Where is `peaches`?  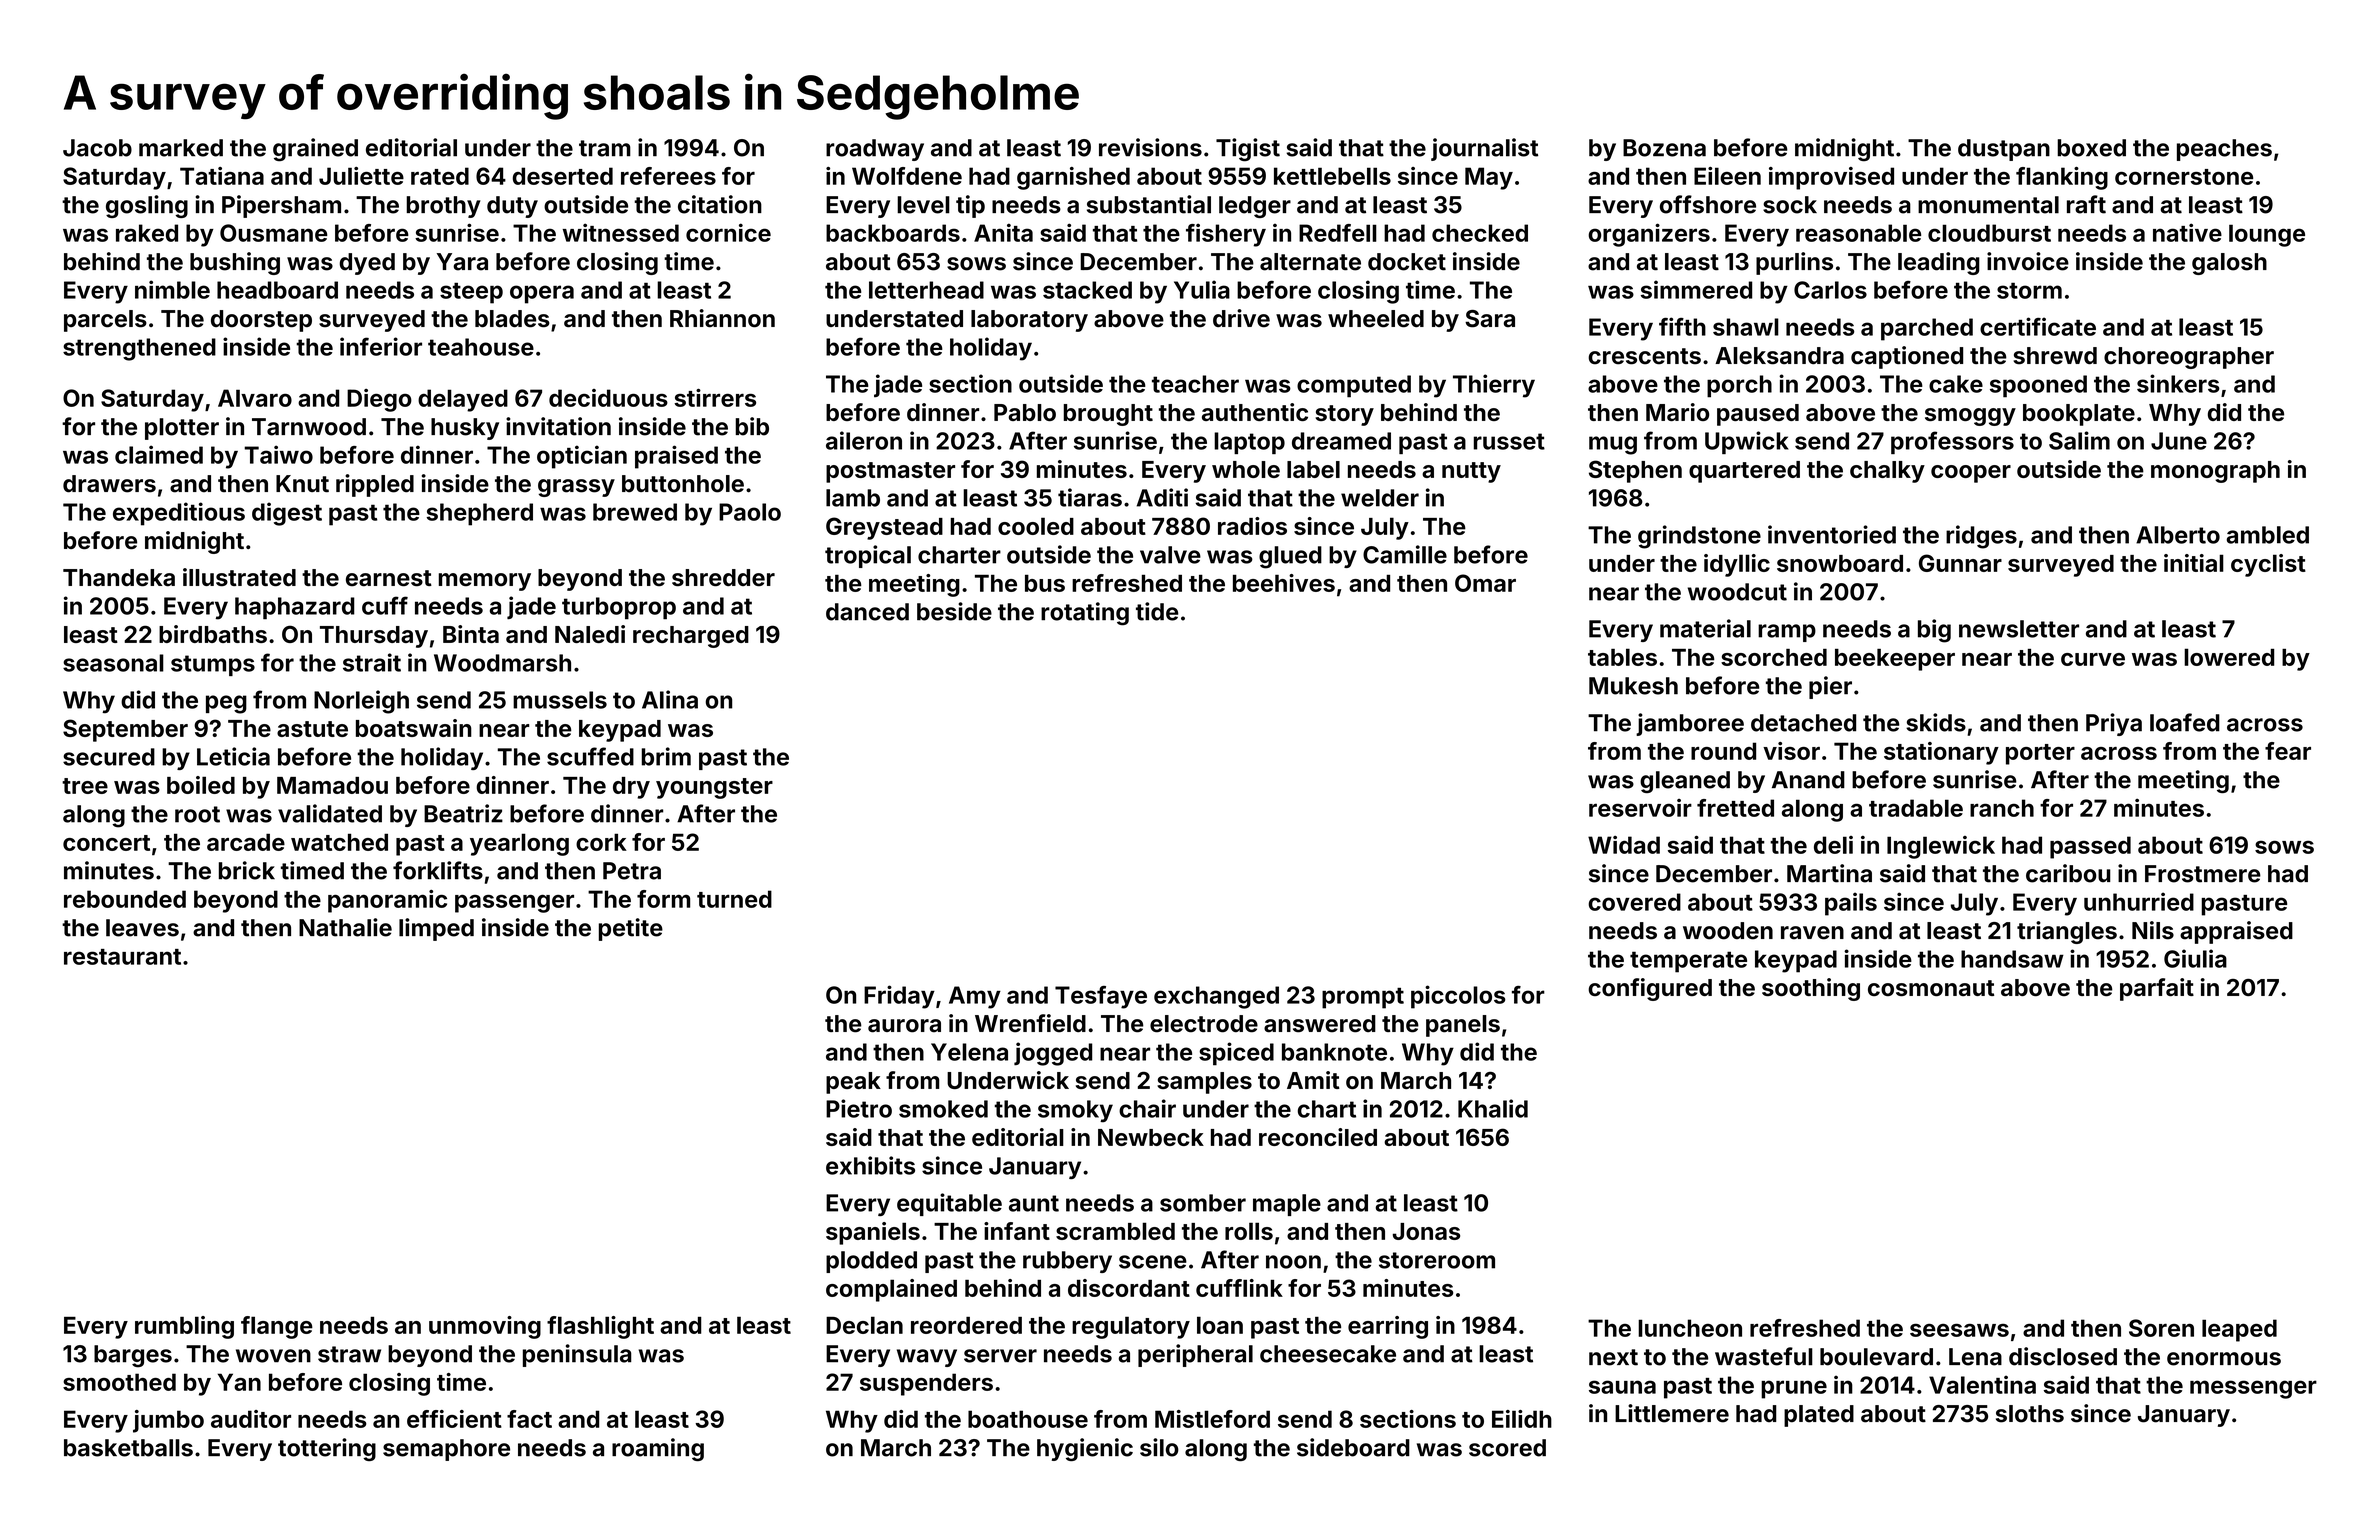 peaches is located at coordinates (2224, 150).
